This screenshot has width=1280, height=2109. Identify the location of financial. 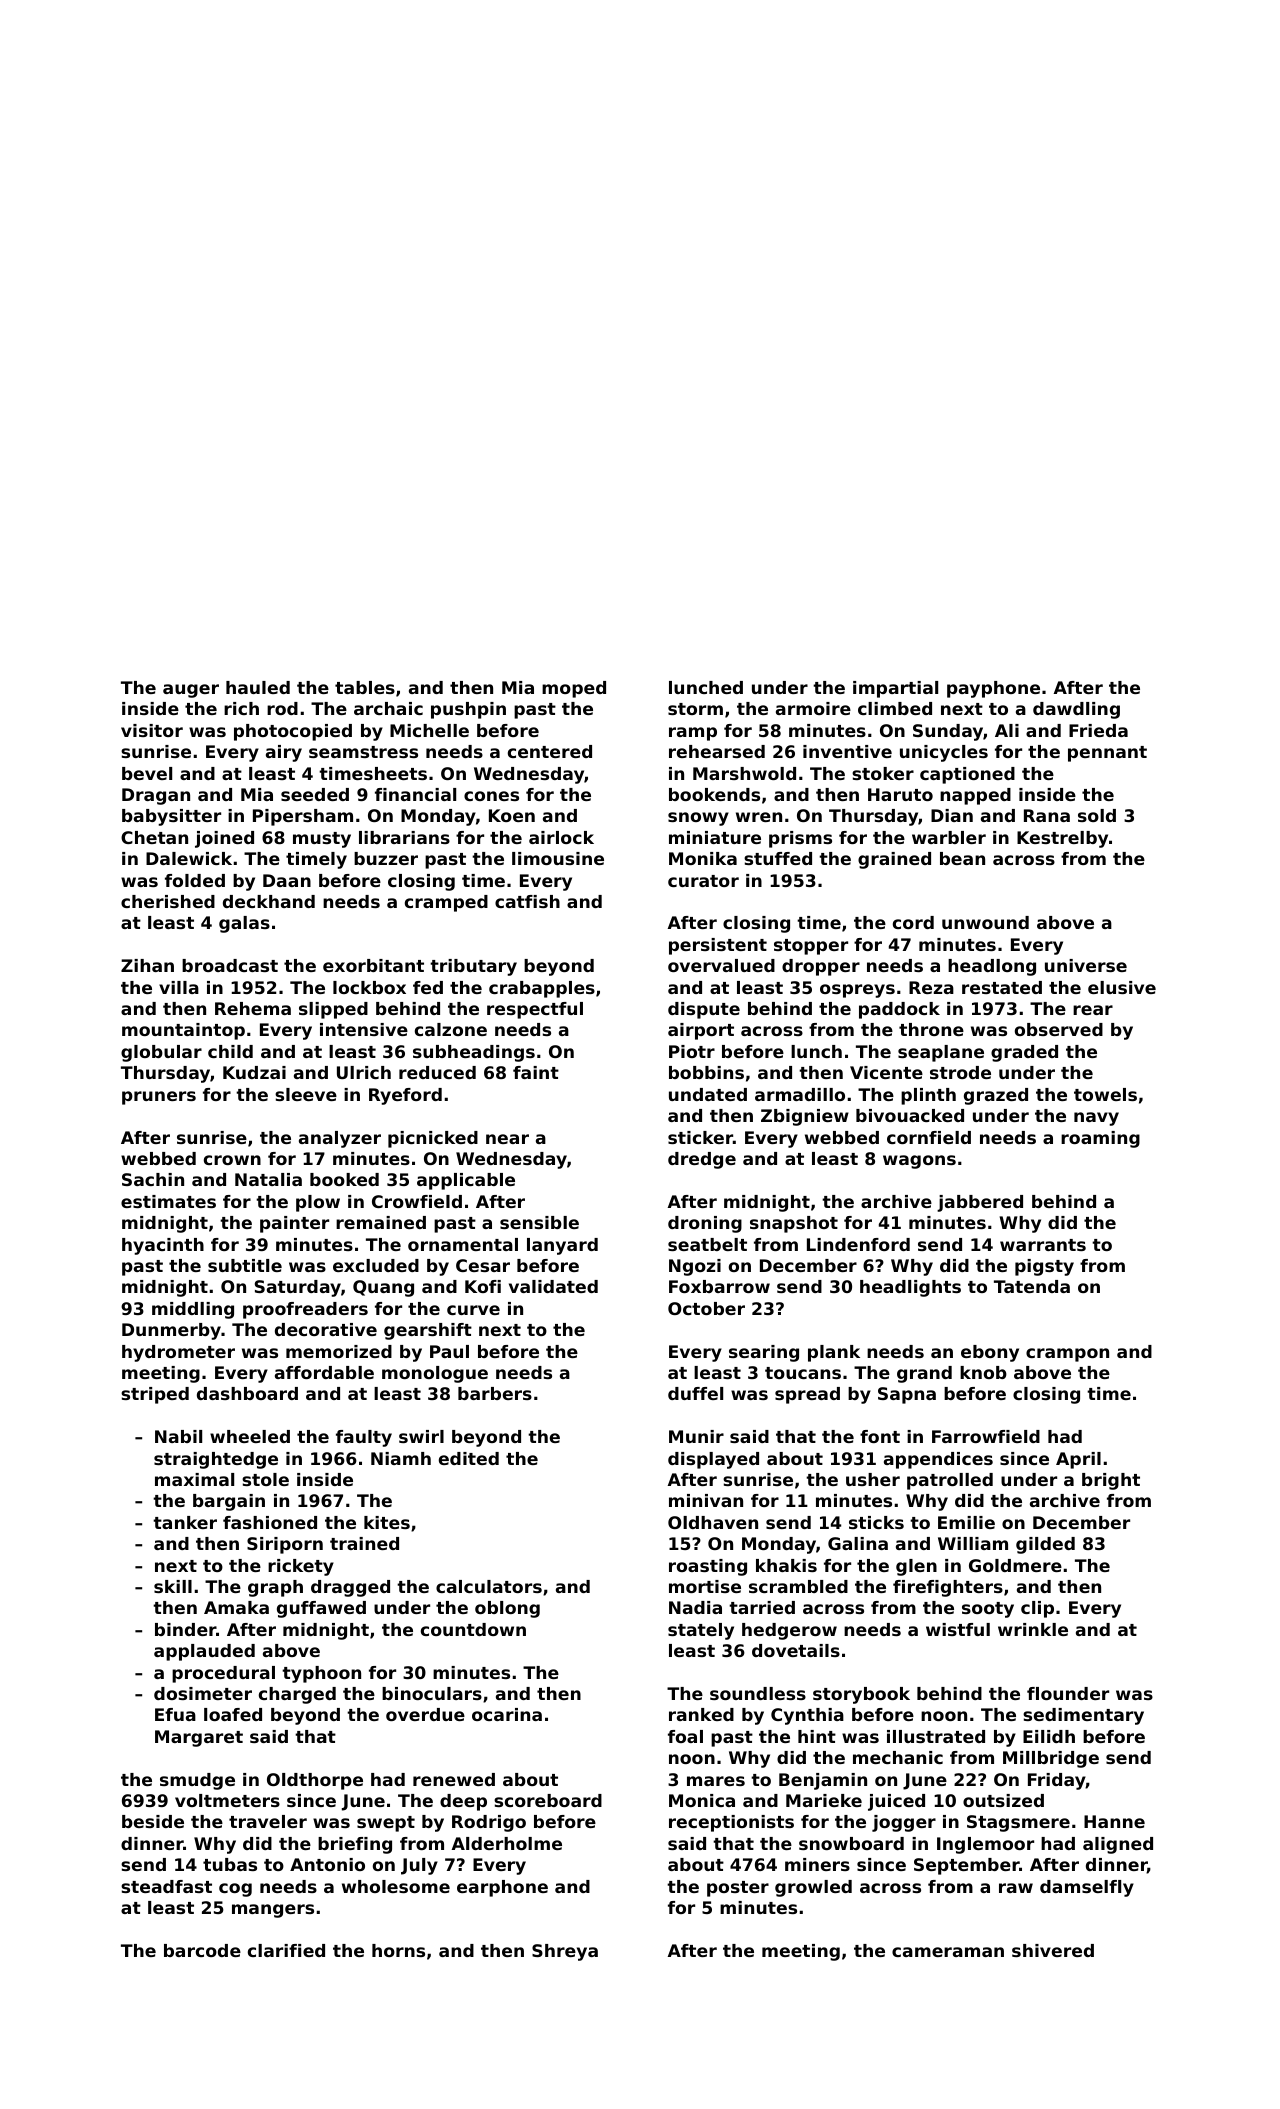
(415, 794).
